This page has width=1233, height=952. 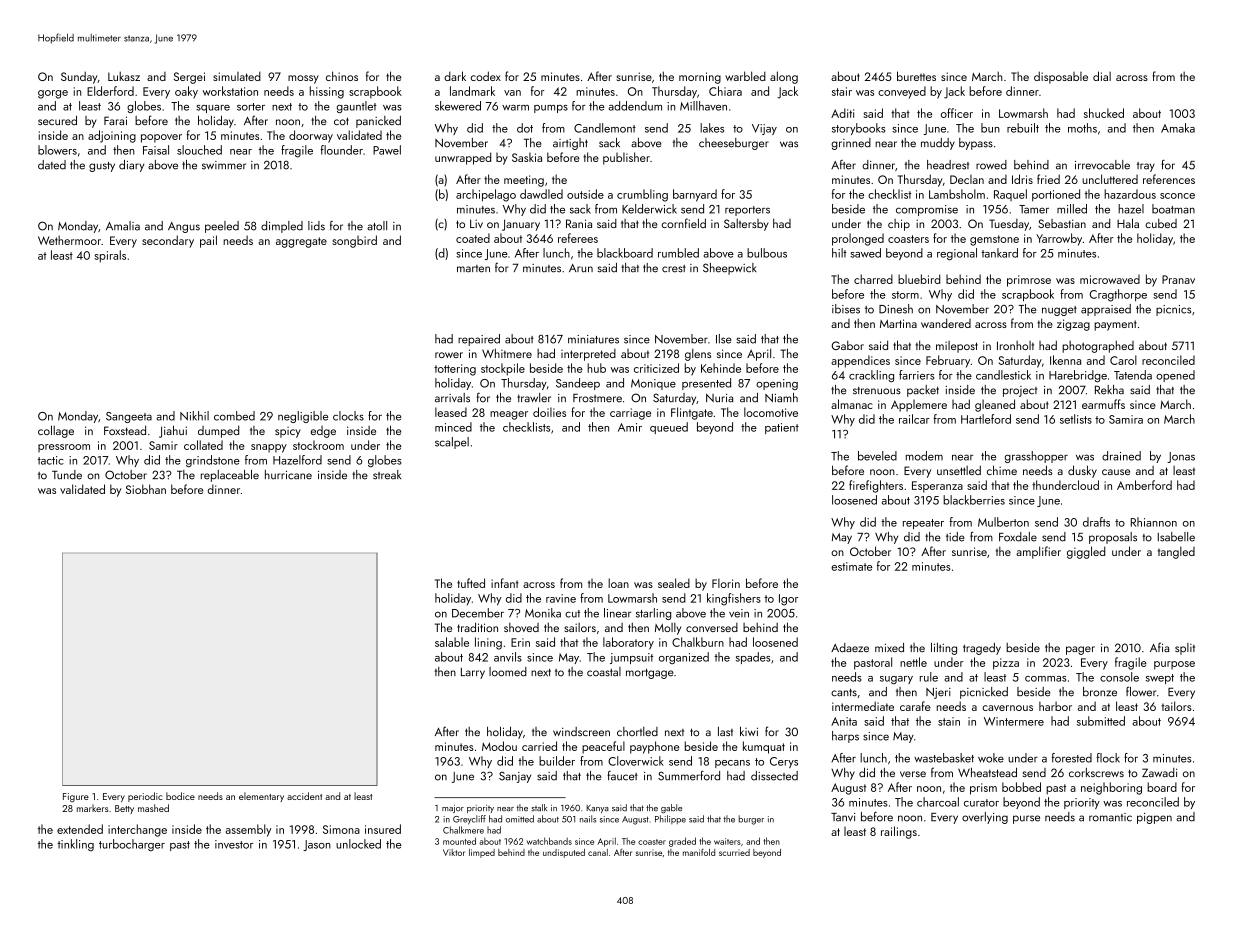 What do you see at coordinates (1121, 456) in the page?
I see `drained` at bounding box center [1121, 456].
